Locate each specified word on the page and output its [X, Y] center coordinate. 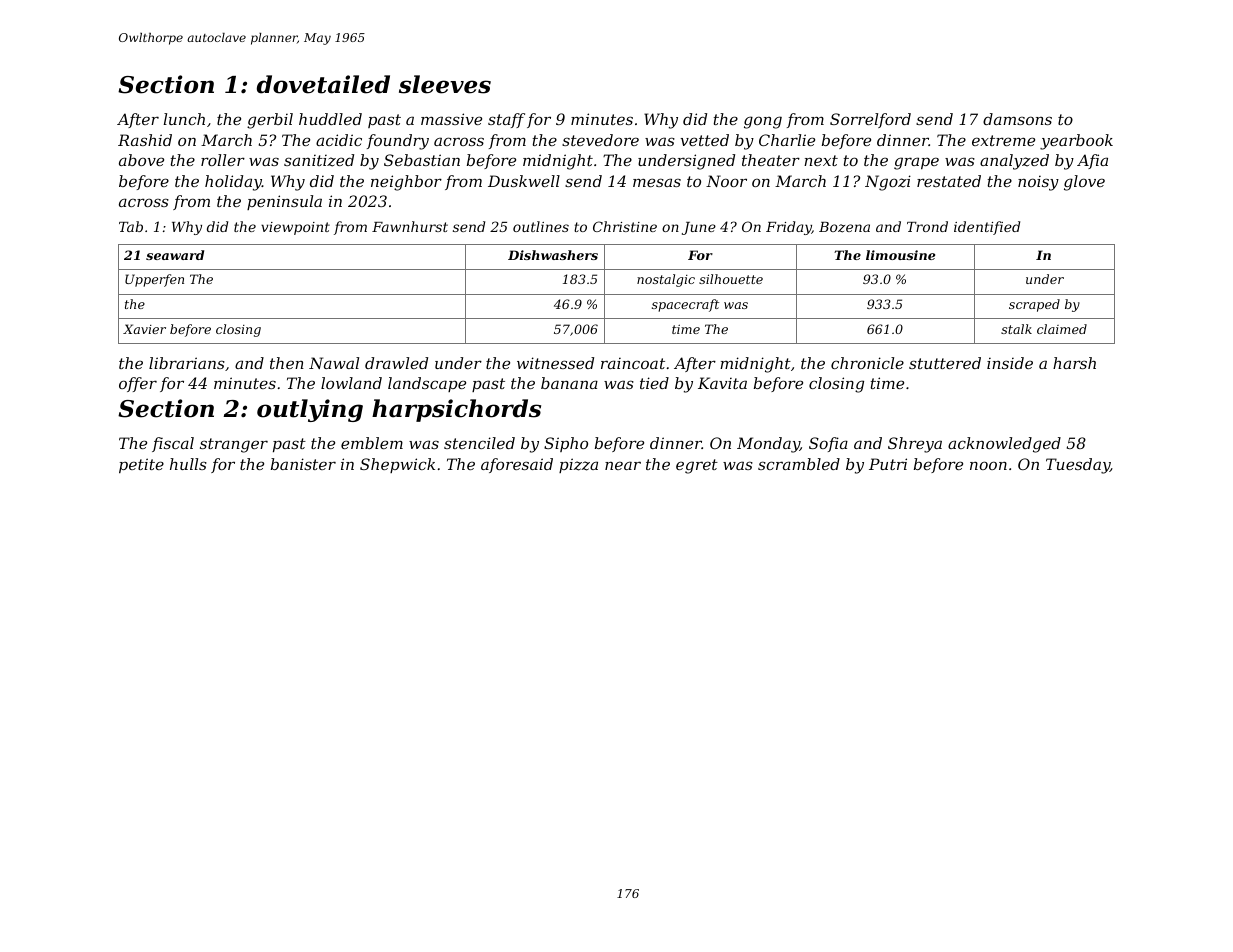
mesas [657, 182]
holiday [233, 183]
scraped [1034, 305]
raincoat [633, 363]
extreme [1003, 140]
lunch [184, 119]
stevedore [600, 140]
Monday [768, 445]
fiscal [173, 444]
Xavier [144, 329]
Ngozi [888, 183]
